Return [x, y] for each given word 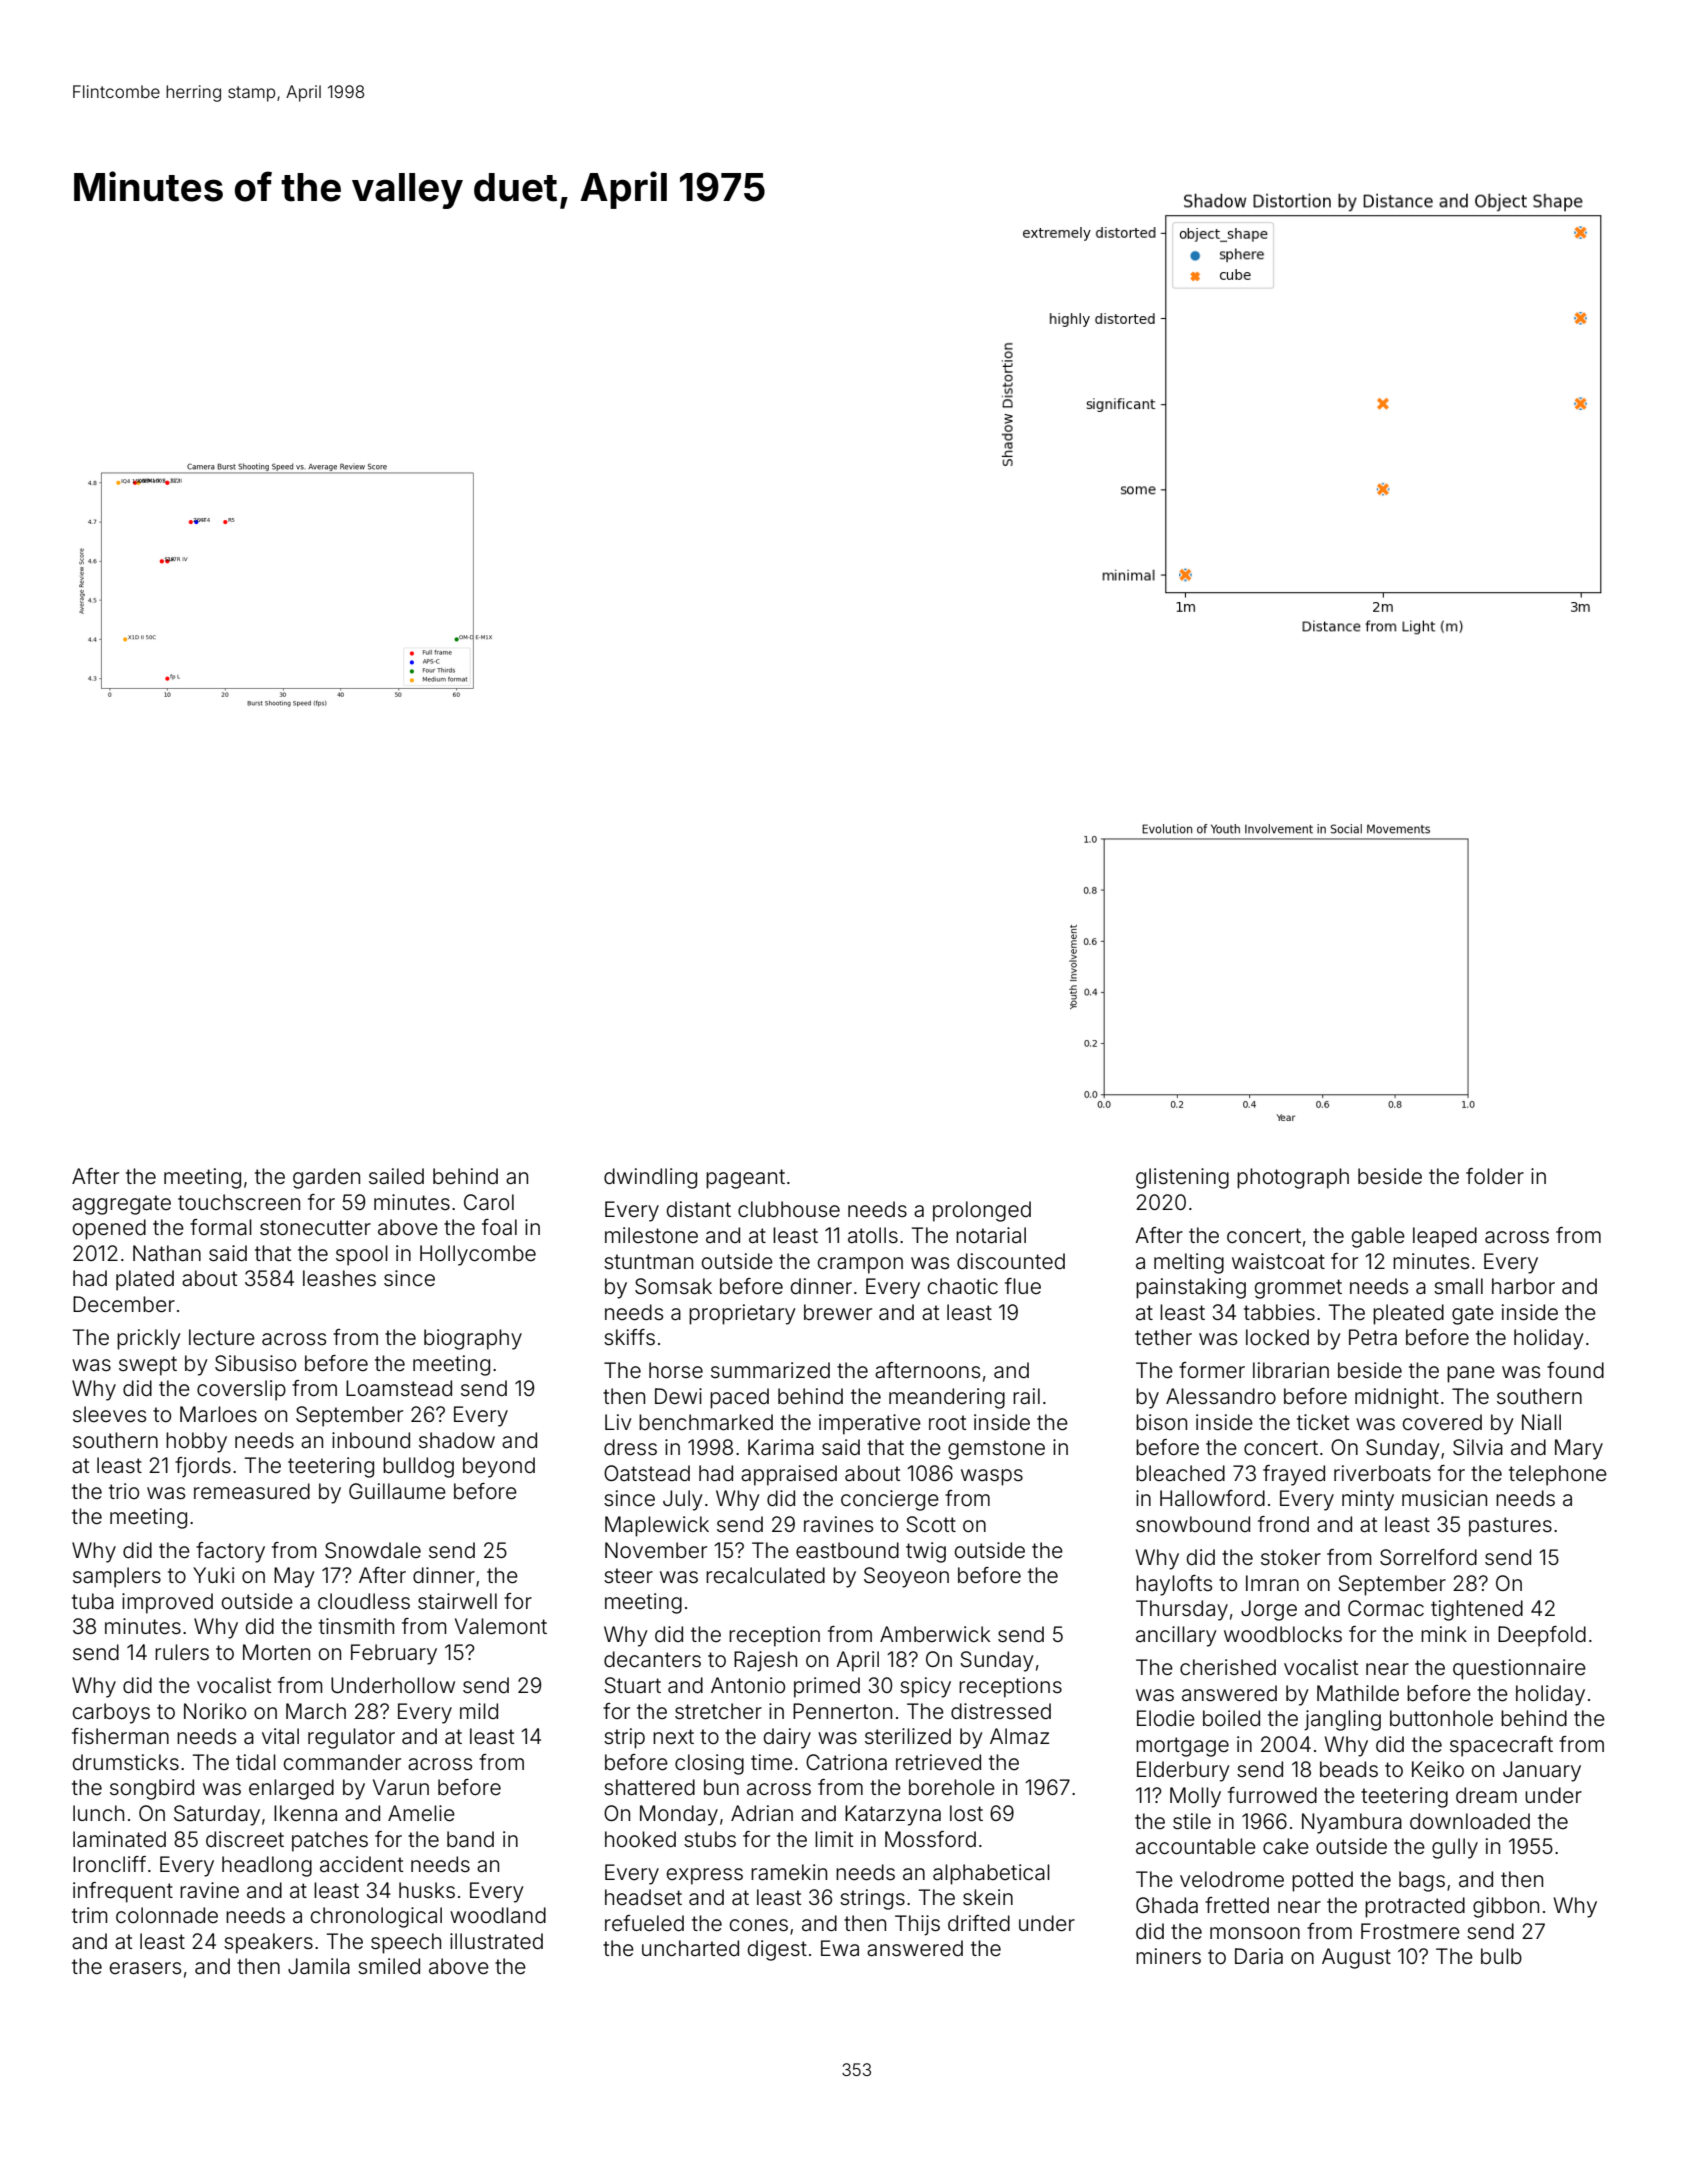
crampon [860, 1265]
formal [221, 1227]
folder [1495, 1176]
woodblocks [1283, 1634]
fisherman [120, 1736]
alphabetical [991, 1874]
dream [1486, 1795]
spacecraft [1501, 1746]
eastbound [847, 1550]
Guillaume [397, 1491]
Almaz [1019, 1736]
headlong [267, 1866]
